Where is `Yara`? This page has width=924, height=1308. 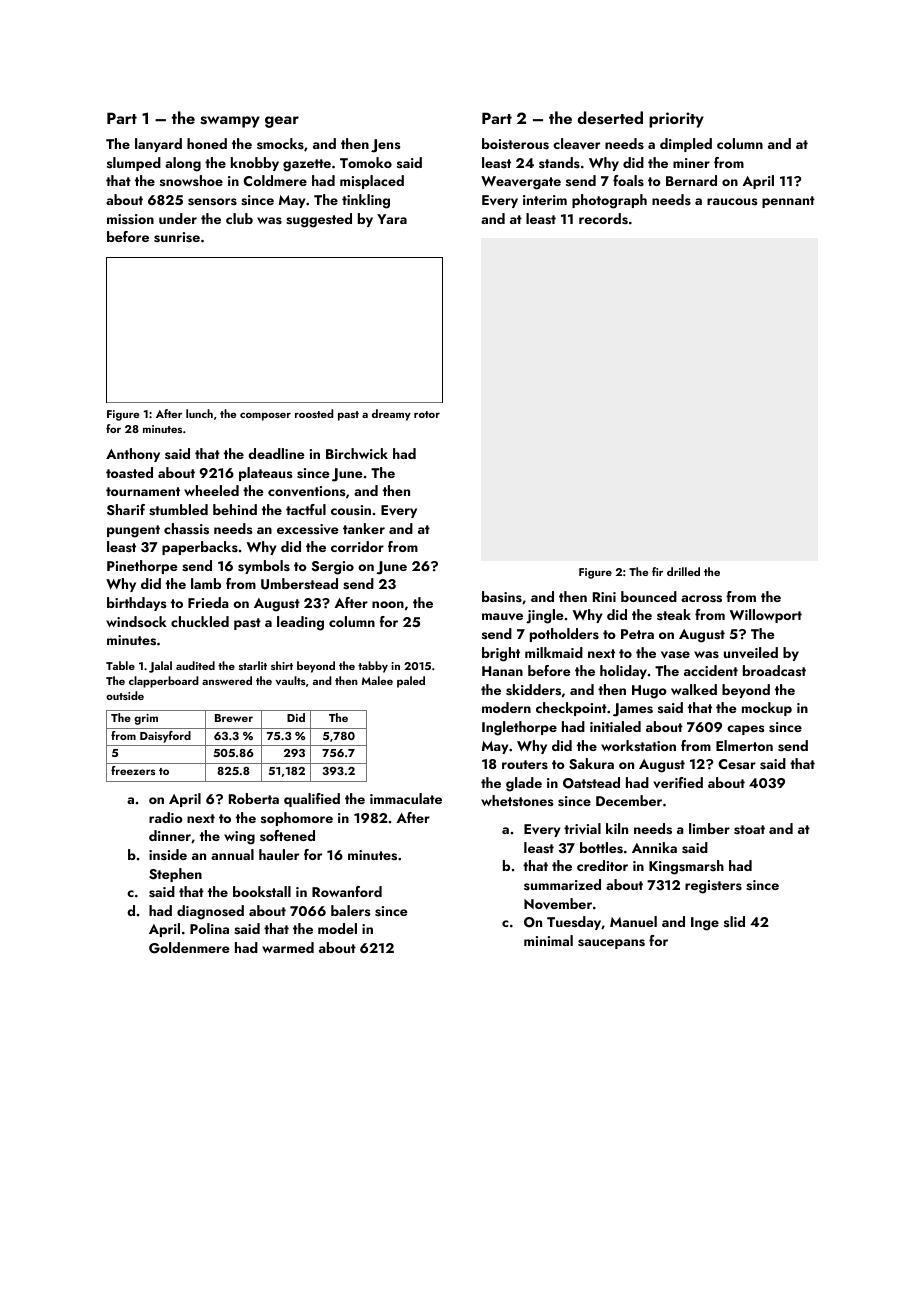
Yara is located at coordinates (392, 219).
